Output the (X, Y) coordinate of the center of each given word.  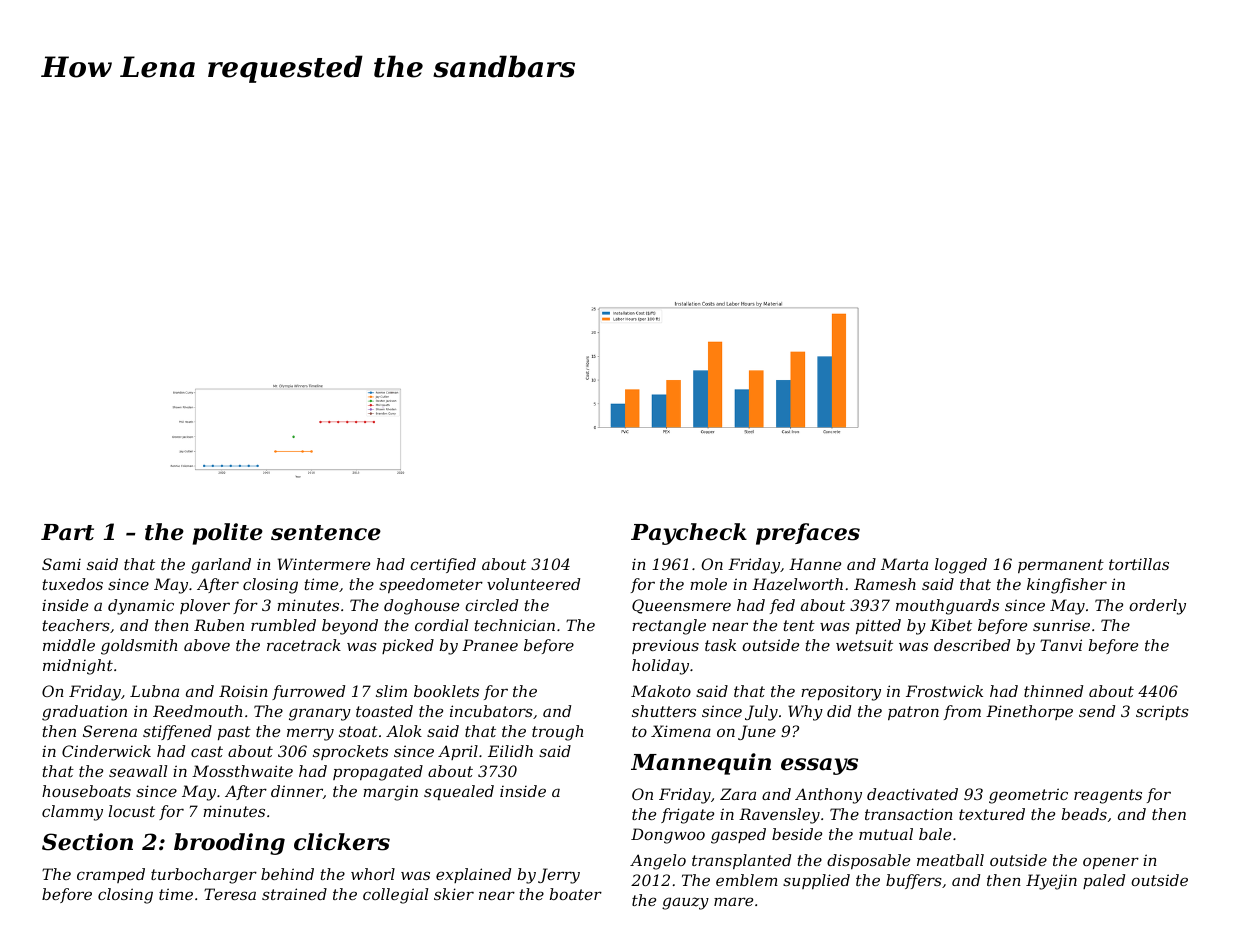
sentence (326, 533)
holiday (660, 667)
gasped (738, 836)
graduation (84, 713)
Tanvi (1061, 645)
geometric (1028, 796)
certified (443, 565)
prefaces (808, 534)
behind (287, 874)
